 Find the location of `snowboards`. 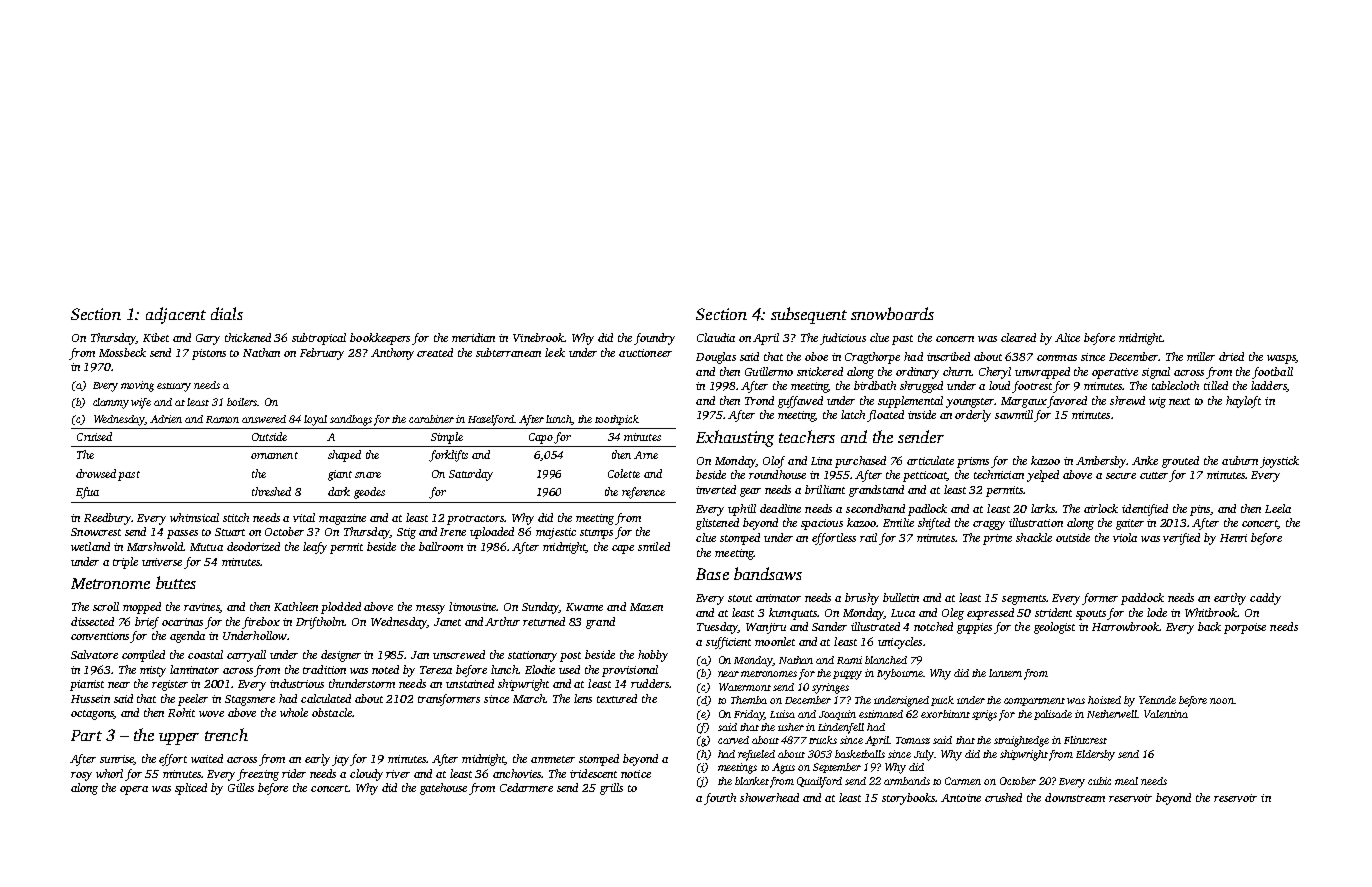

snowboards is located at coordinates (892, 313).
